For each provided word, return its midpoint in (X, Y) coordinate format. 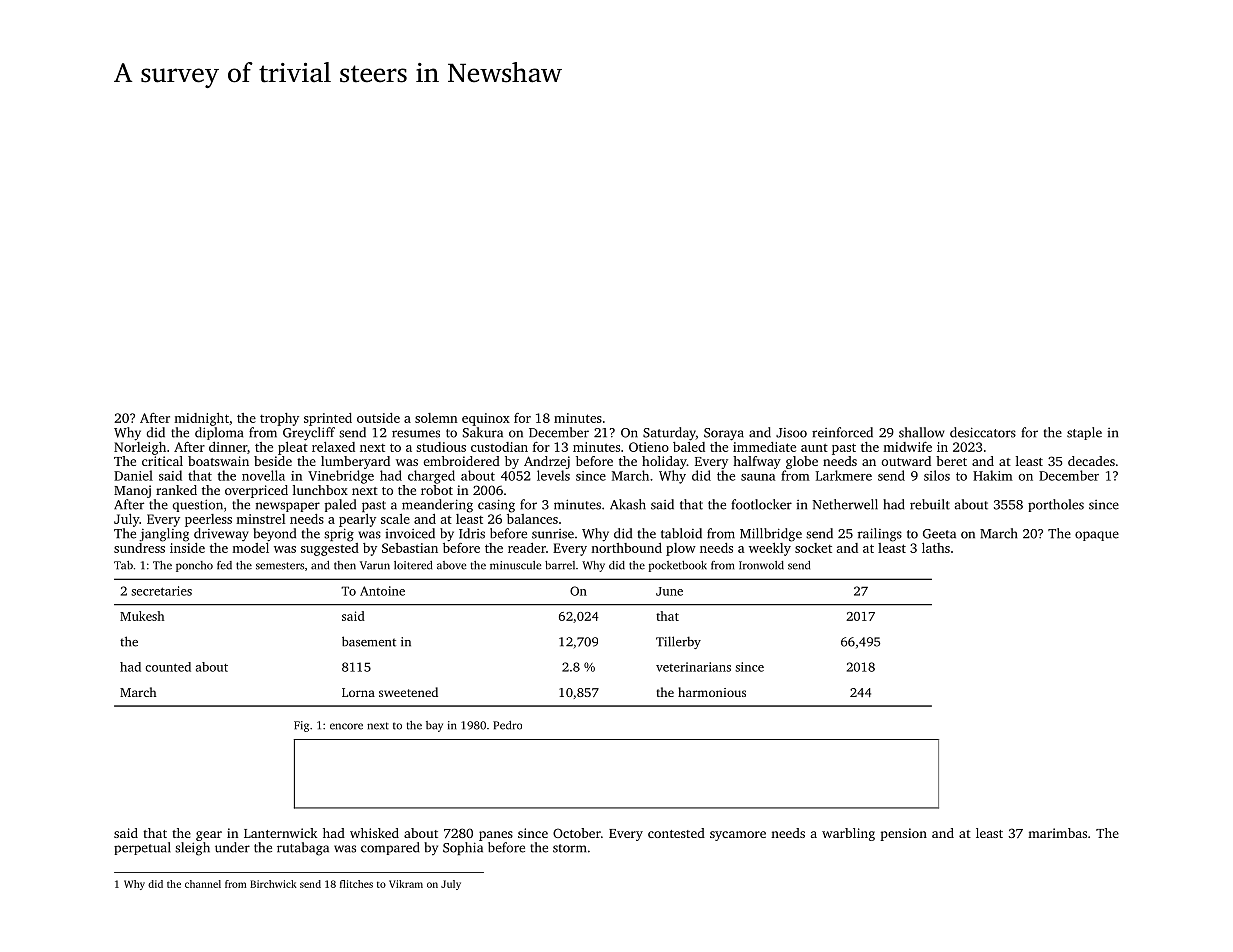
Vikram (406, 884)
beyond (274, 535)
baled (689, 447)
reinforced (842, 432)
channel (203, 884)
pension (903, 834)
